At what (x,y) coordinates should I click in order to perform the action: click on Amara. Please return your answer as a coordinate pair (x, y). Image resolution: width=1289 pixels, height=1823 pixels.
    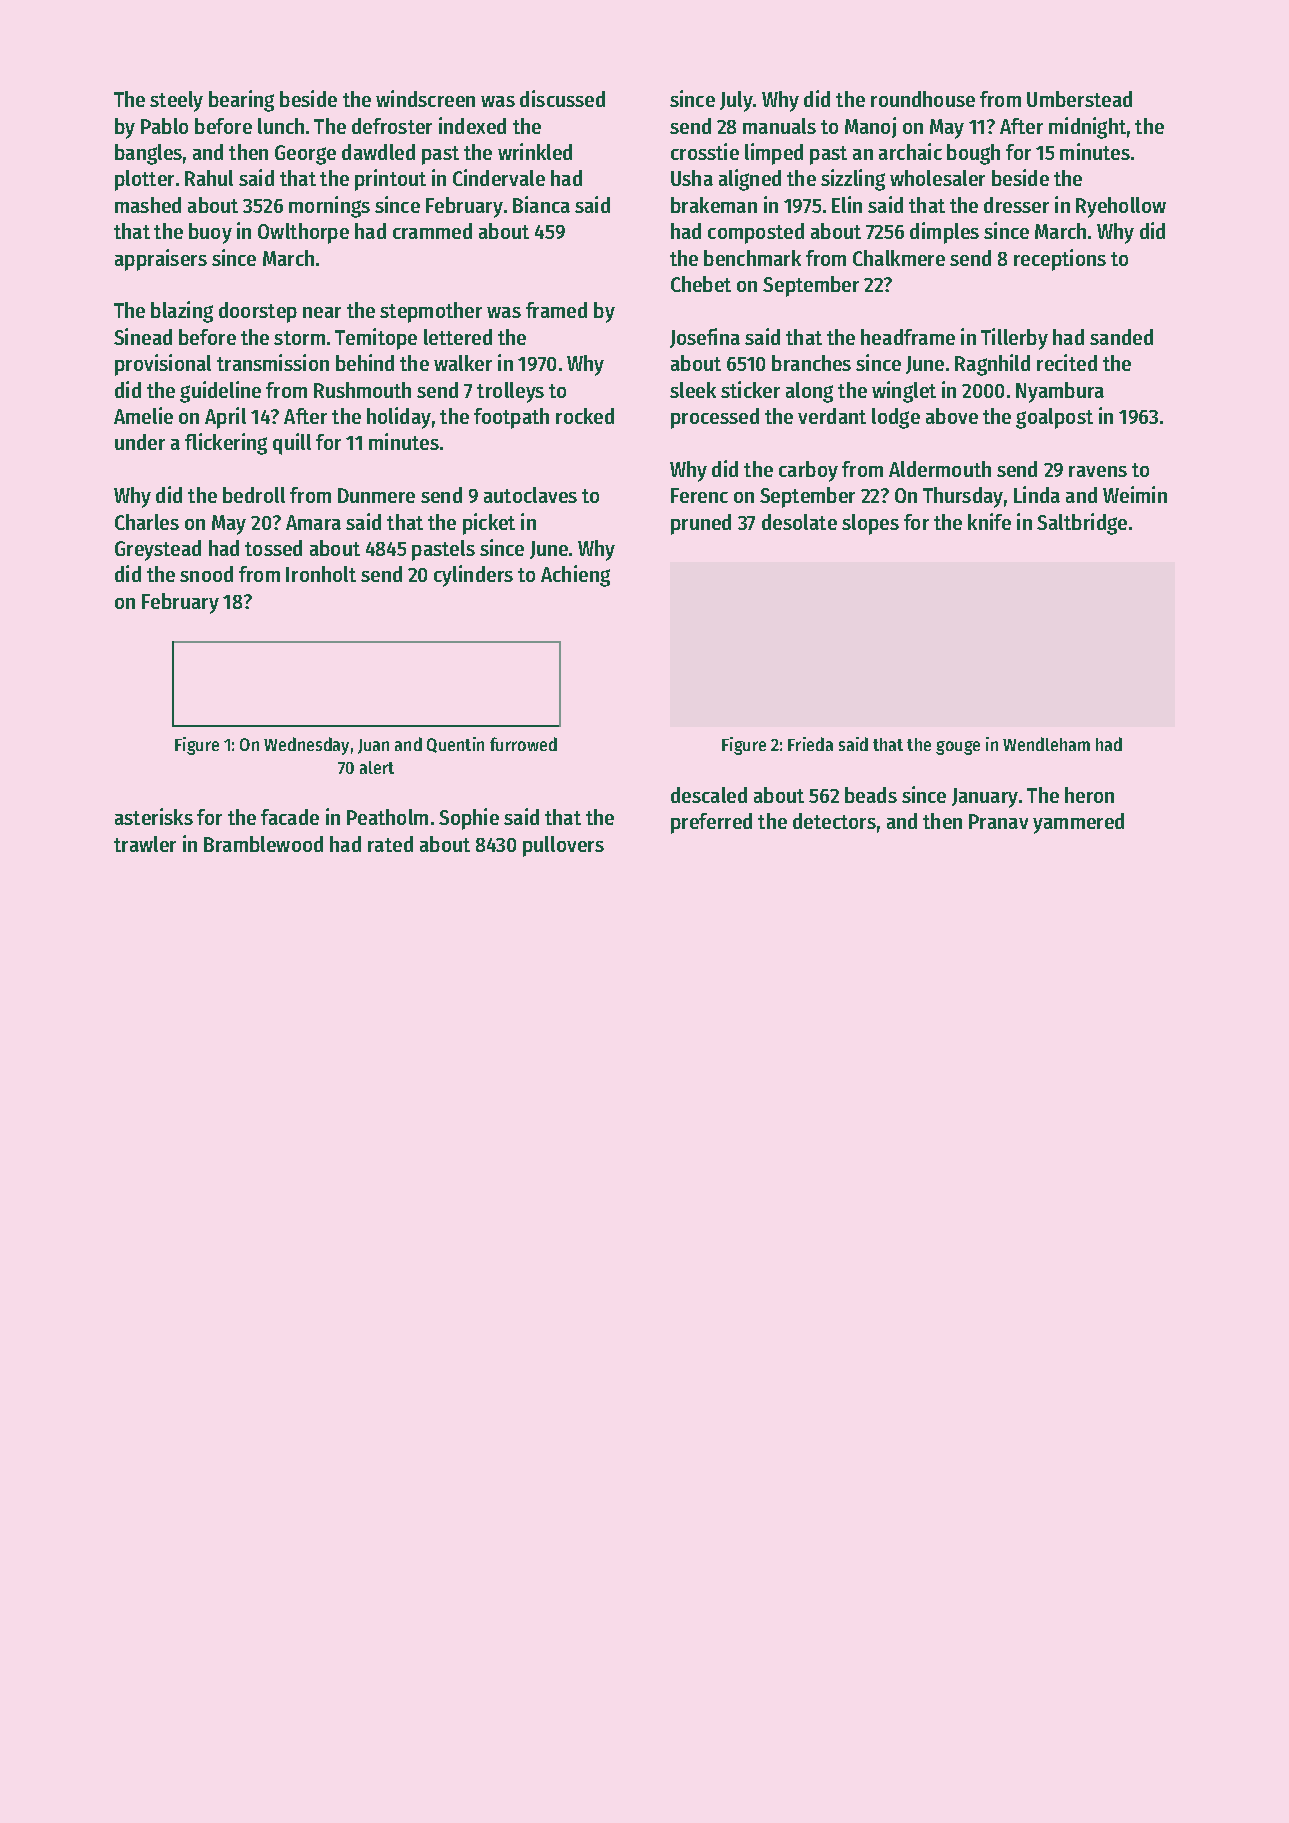
    Looking at the image, I should click on (313, 522).
